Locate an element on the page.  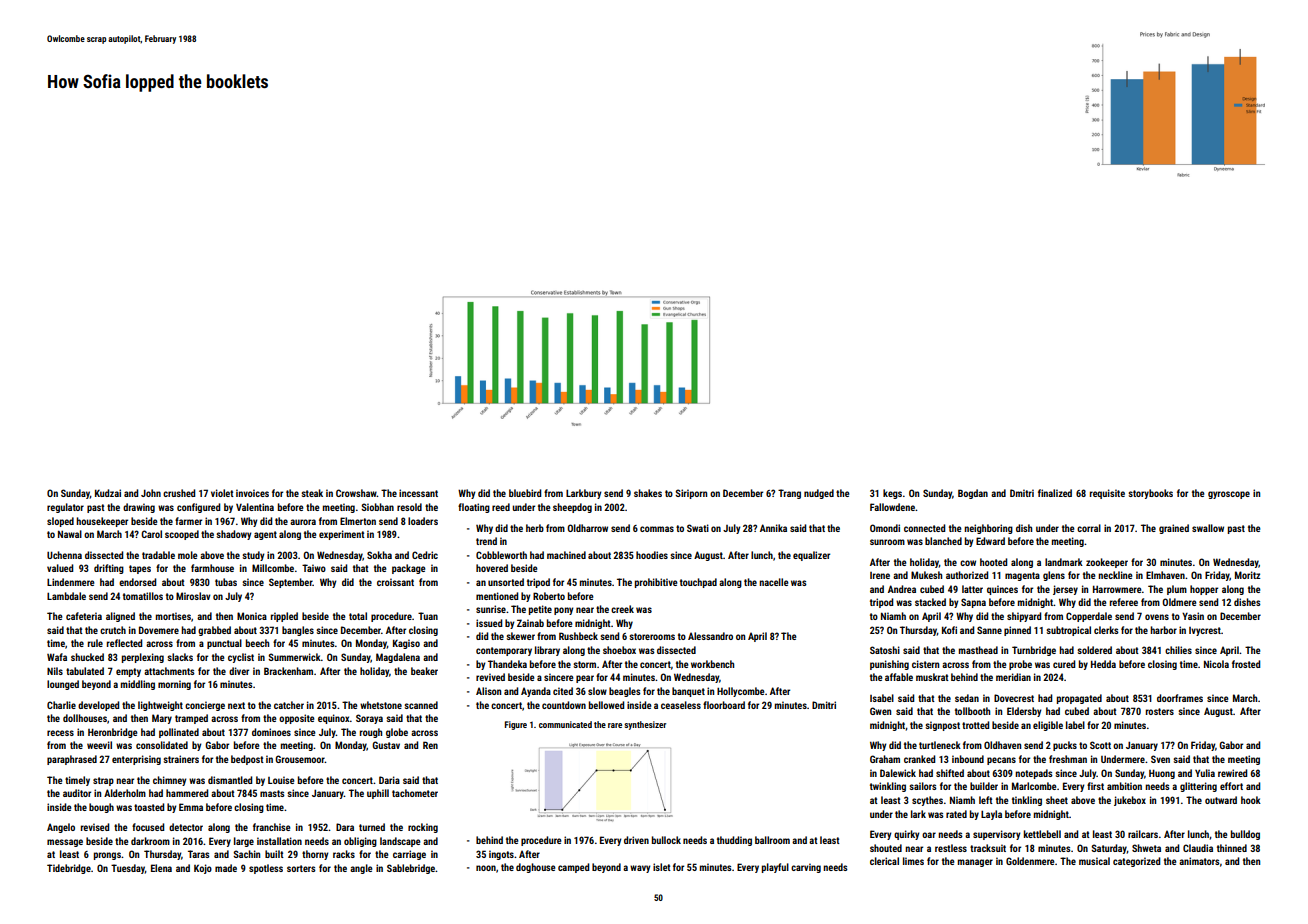
opposite is located at coordinates (296, 719).
